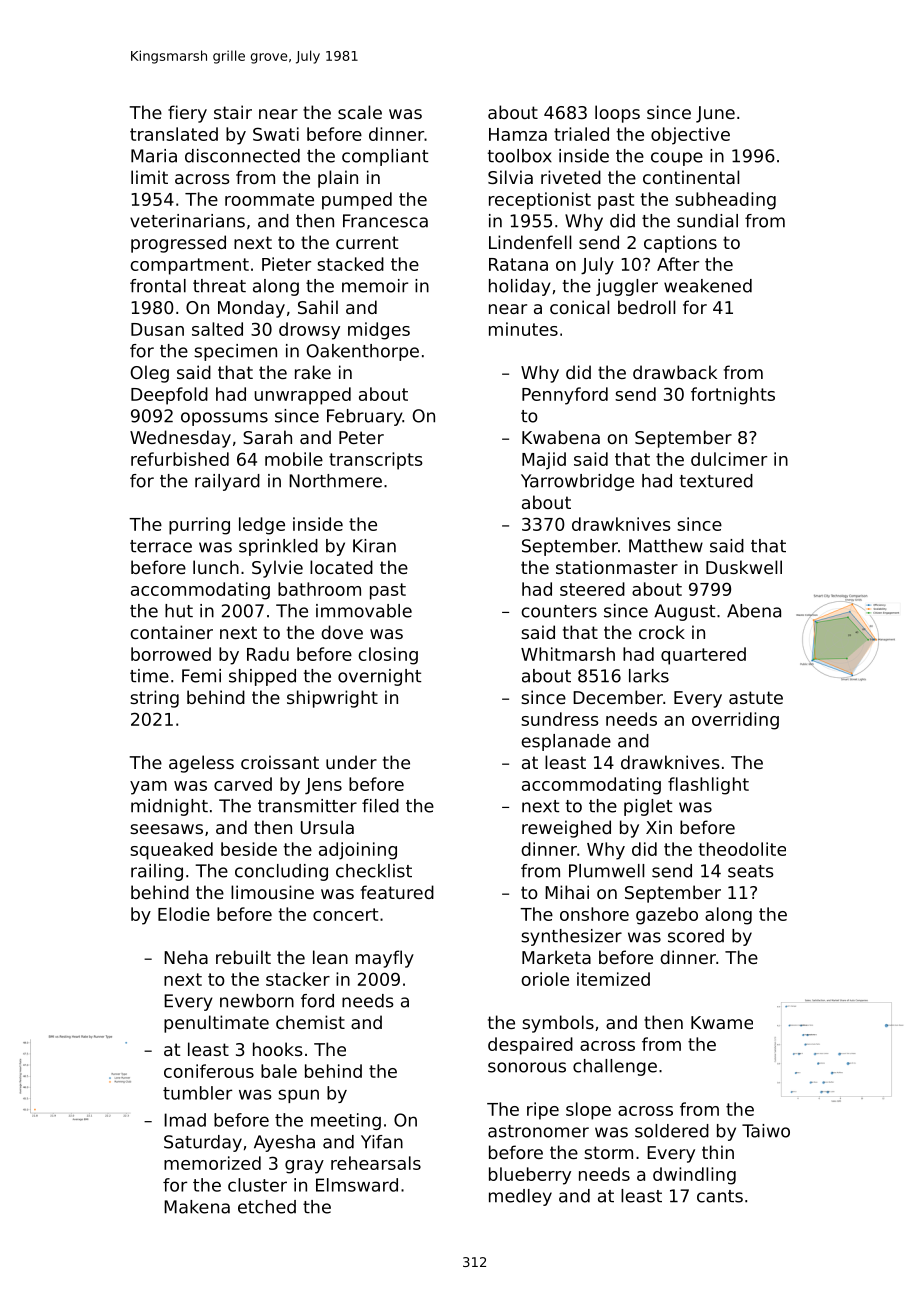  Describe the element at coordinates (385, 959) in the page. I see `mayfly` at that location.
